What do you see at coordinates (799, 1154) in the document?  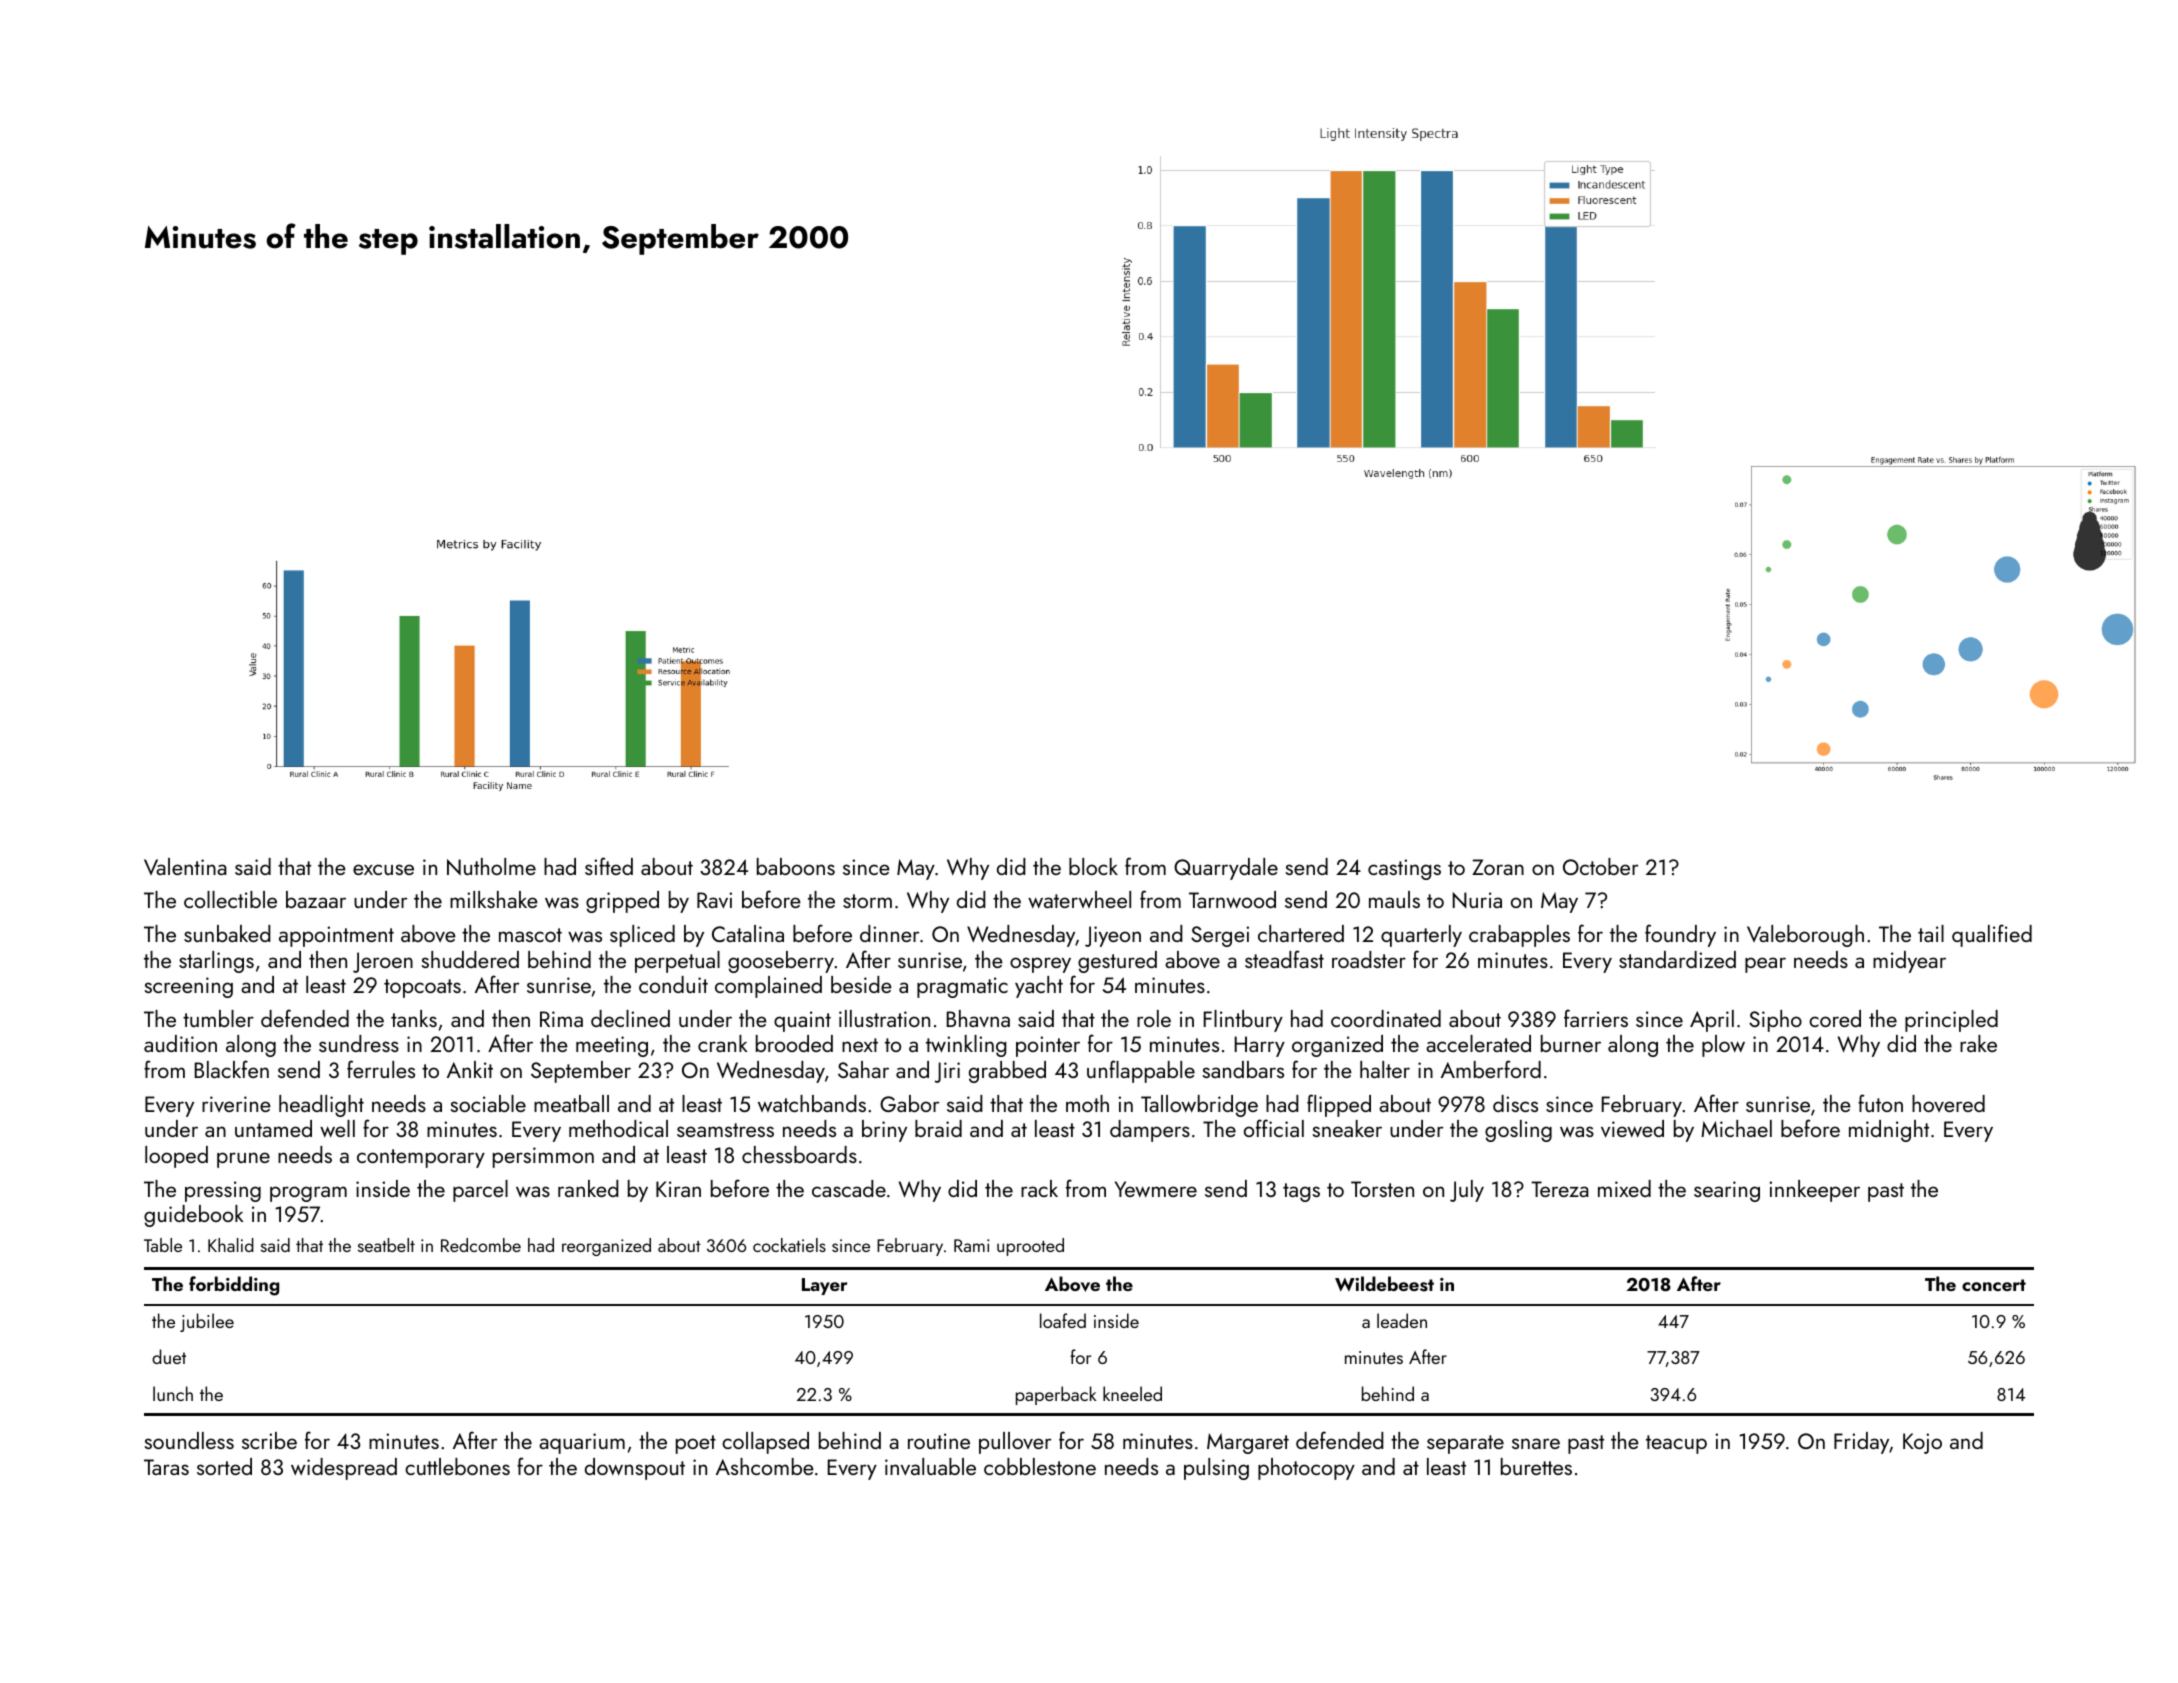 I see `chessboards` at bounding box center [799, 1154].
